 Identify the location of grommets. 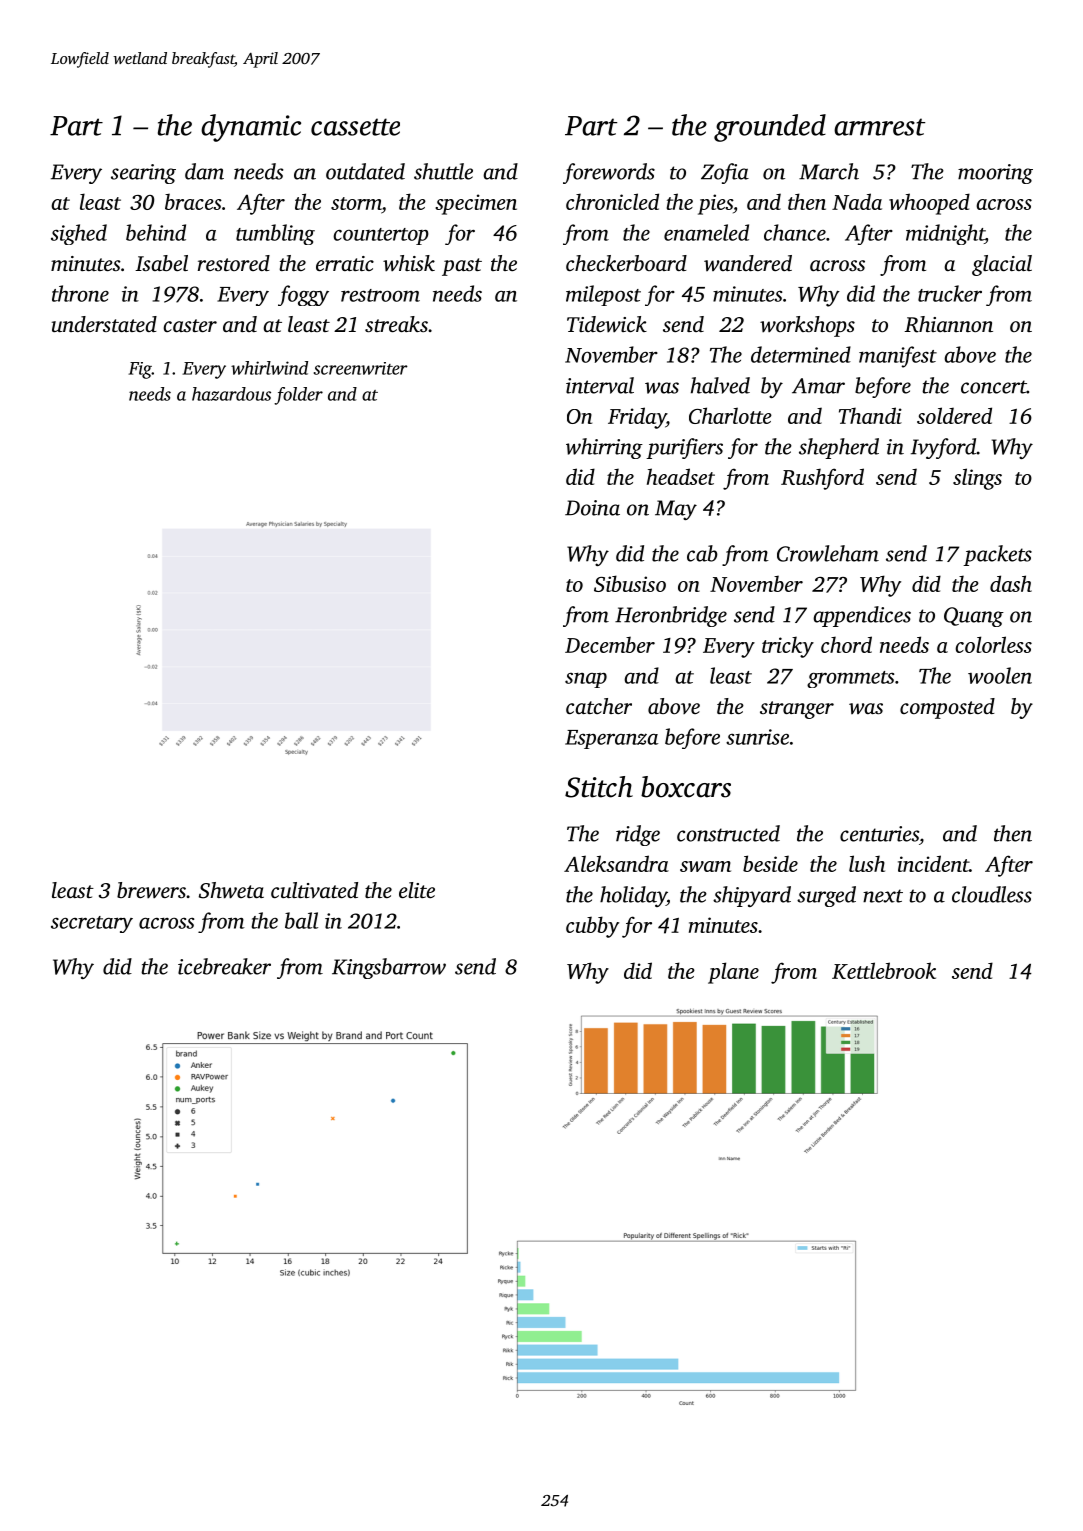
(850, 679).
